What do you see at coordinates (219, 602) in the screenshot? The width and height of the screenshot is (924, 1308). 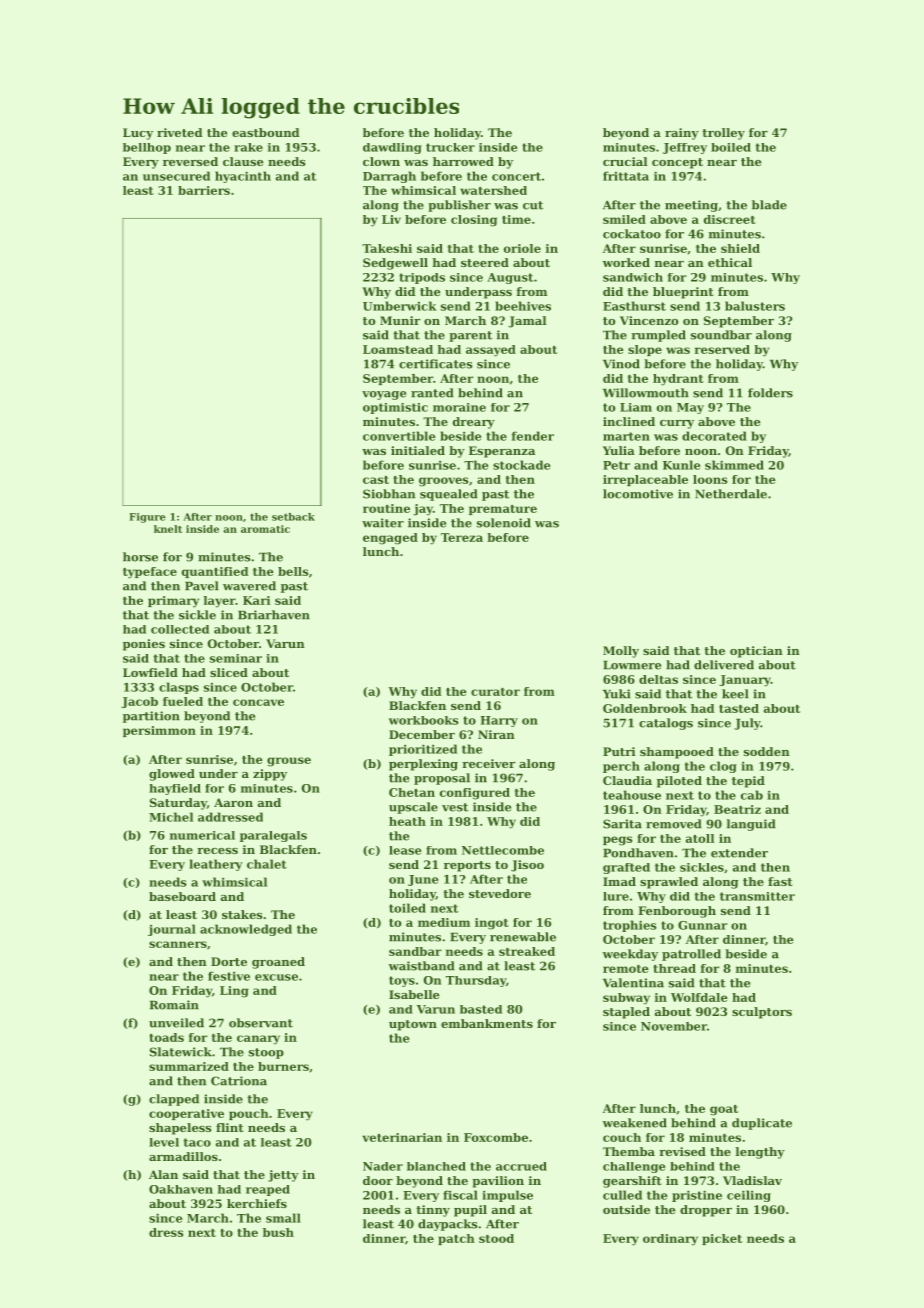 I see `layer` at bounding box center [219, 602].
